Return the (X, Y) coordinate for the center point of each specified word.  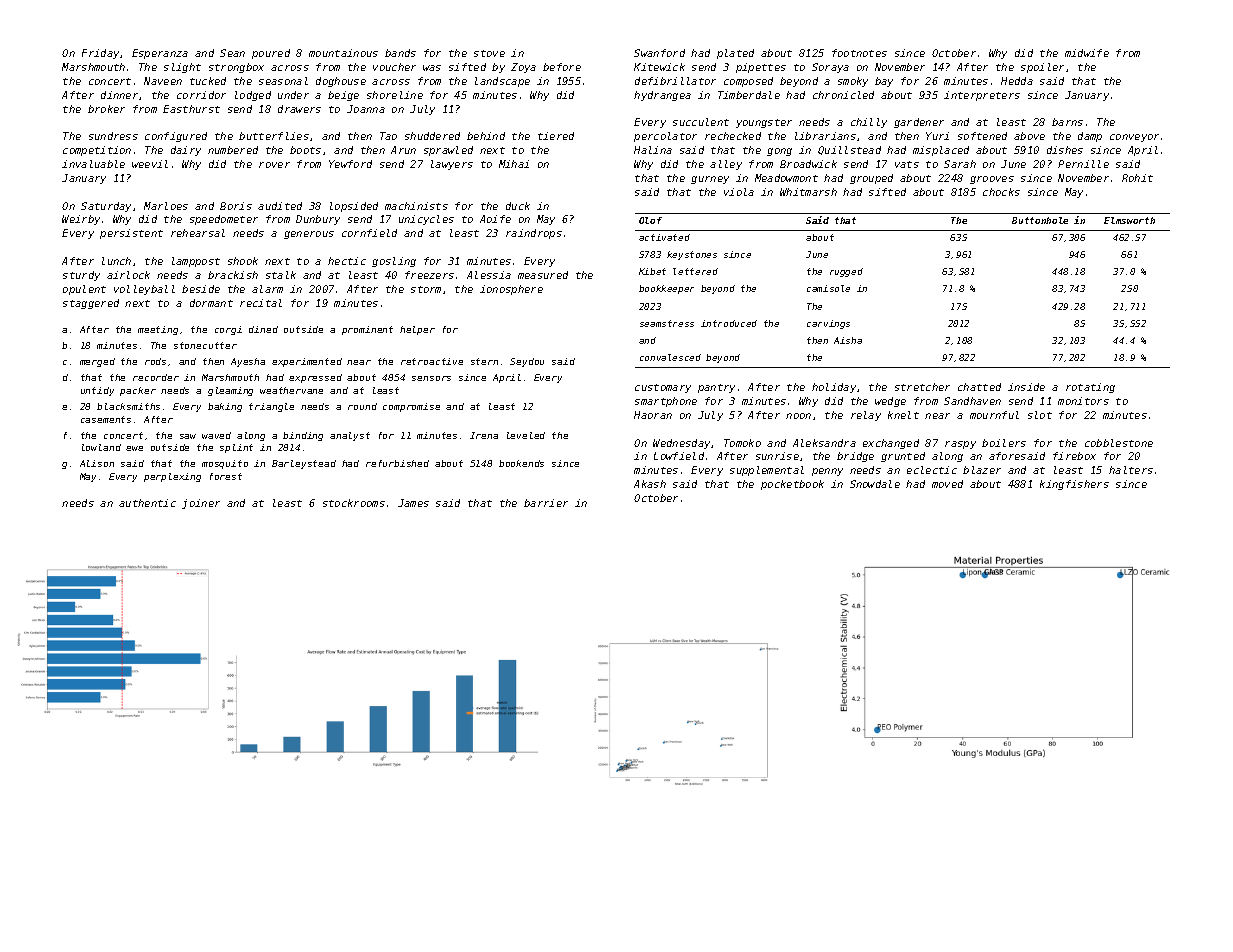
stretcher (922, 387)
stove (489, 53)
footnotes (859, 53)
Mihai (514, 164)
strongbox (236, 68)
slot (1040, 415)
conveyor (1134, 138)
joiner (201, 504)
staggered (91, 304)
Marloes (166, 206)
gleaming (230, 391)
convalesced (670, 357)
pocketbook (792, 485)
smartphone (666, 402)
